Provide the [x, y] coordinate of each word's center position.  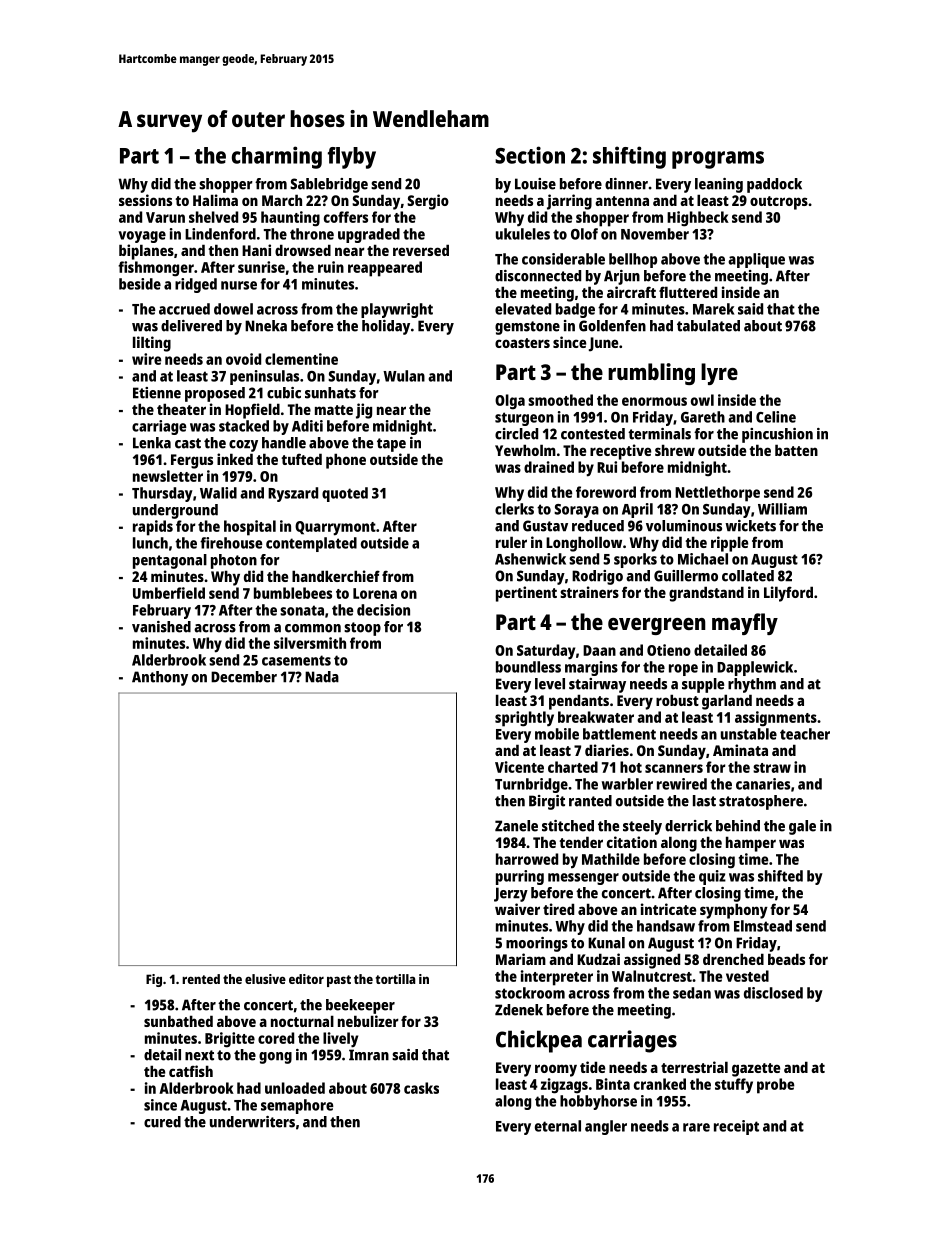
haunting [290, 219]
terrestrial [694, 1067]
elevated [523, 309]
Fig [154, 980]
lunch [150, 543]
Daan [599, 650]
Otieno [669, 650]
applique [756, 260]
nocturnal [302, 1021]
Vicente [519, 767]
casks [421, 1088]
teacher [805, 734]
